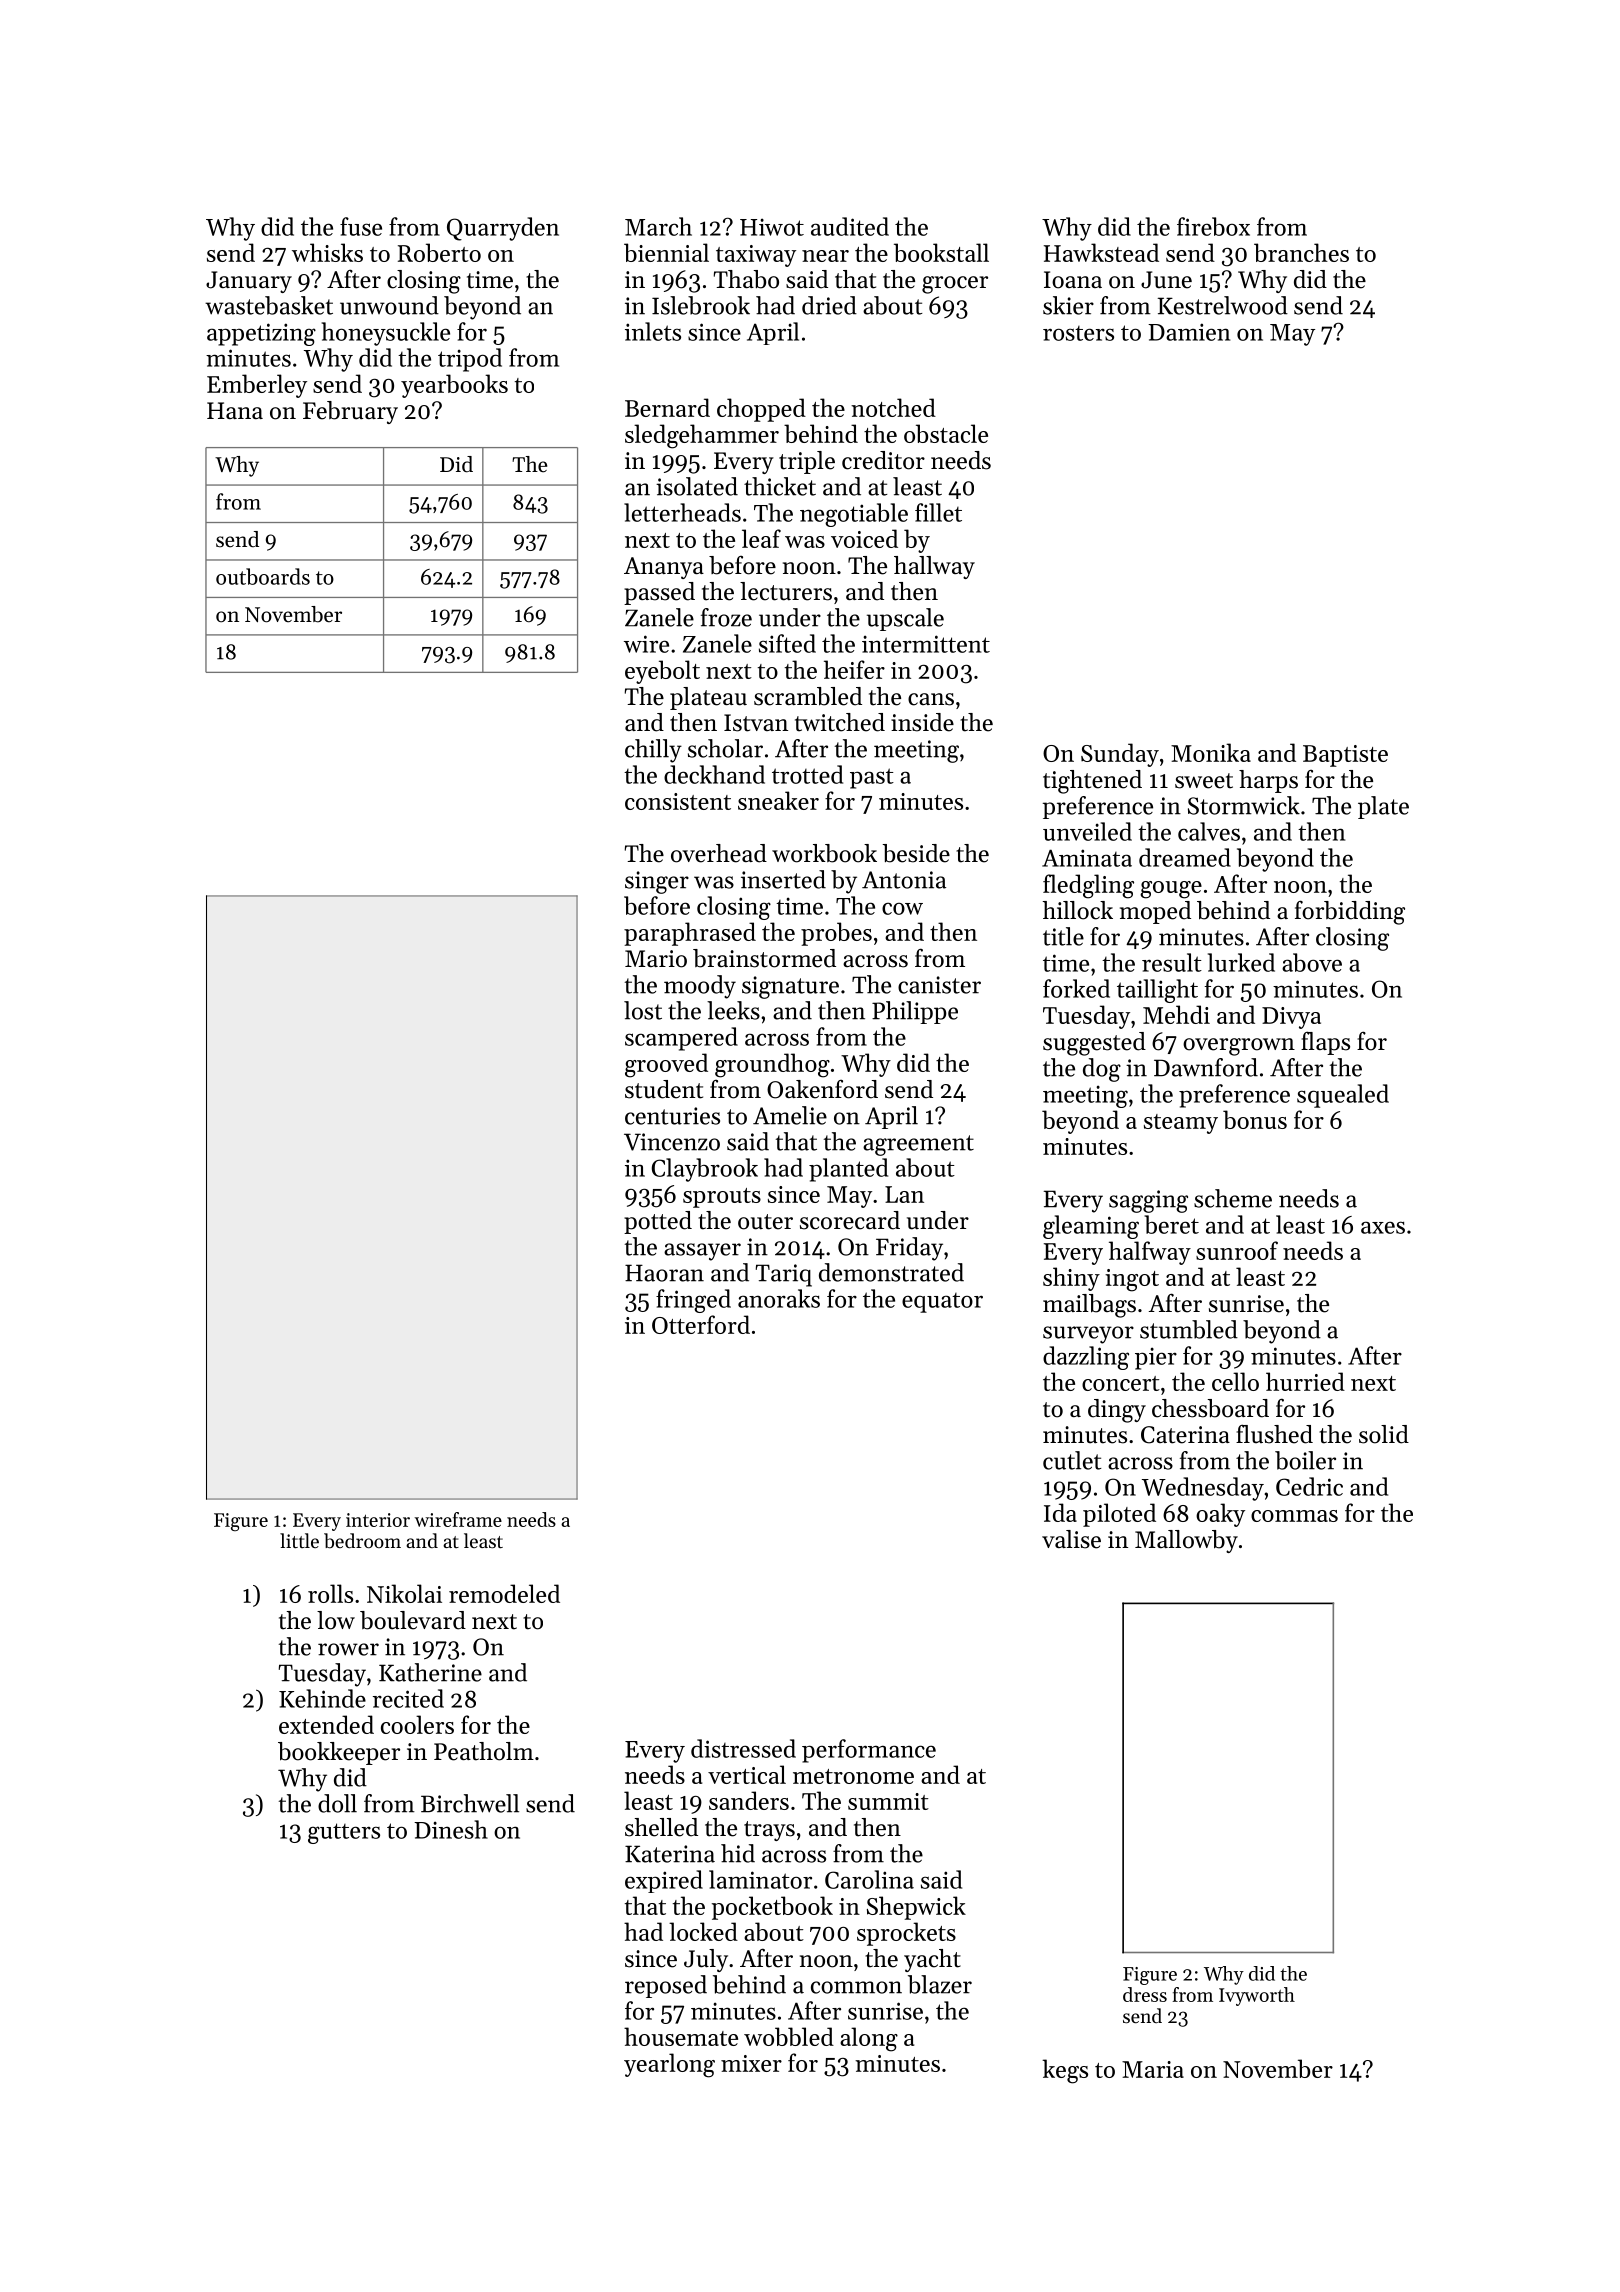  I want to click on cutlet, so click(1072, 1460).
